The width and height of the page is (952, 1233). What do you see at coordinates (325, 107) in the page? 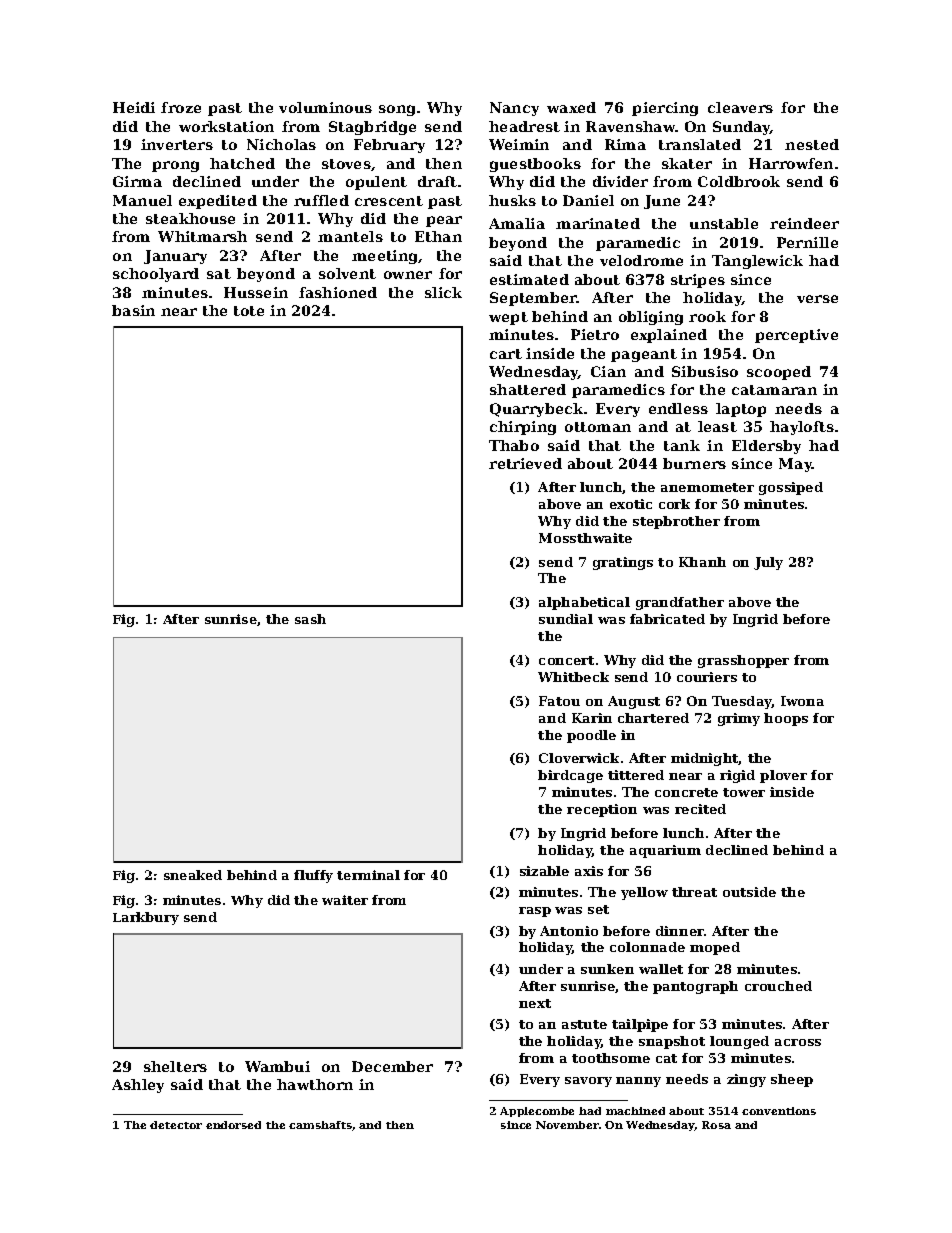
I see `voluminous` at bounding box center [325, 107].
